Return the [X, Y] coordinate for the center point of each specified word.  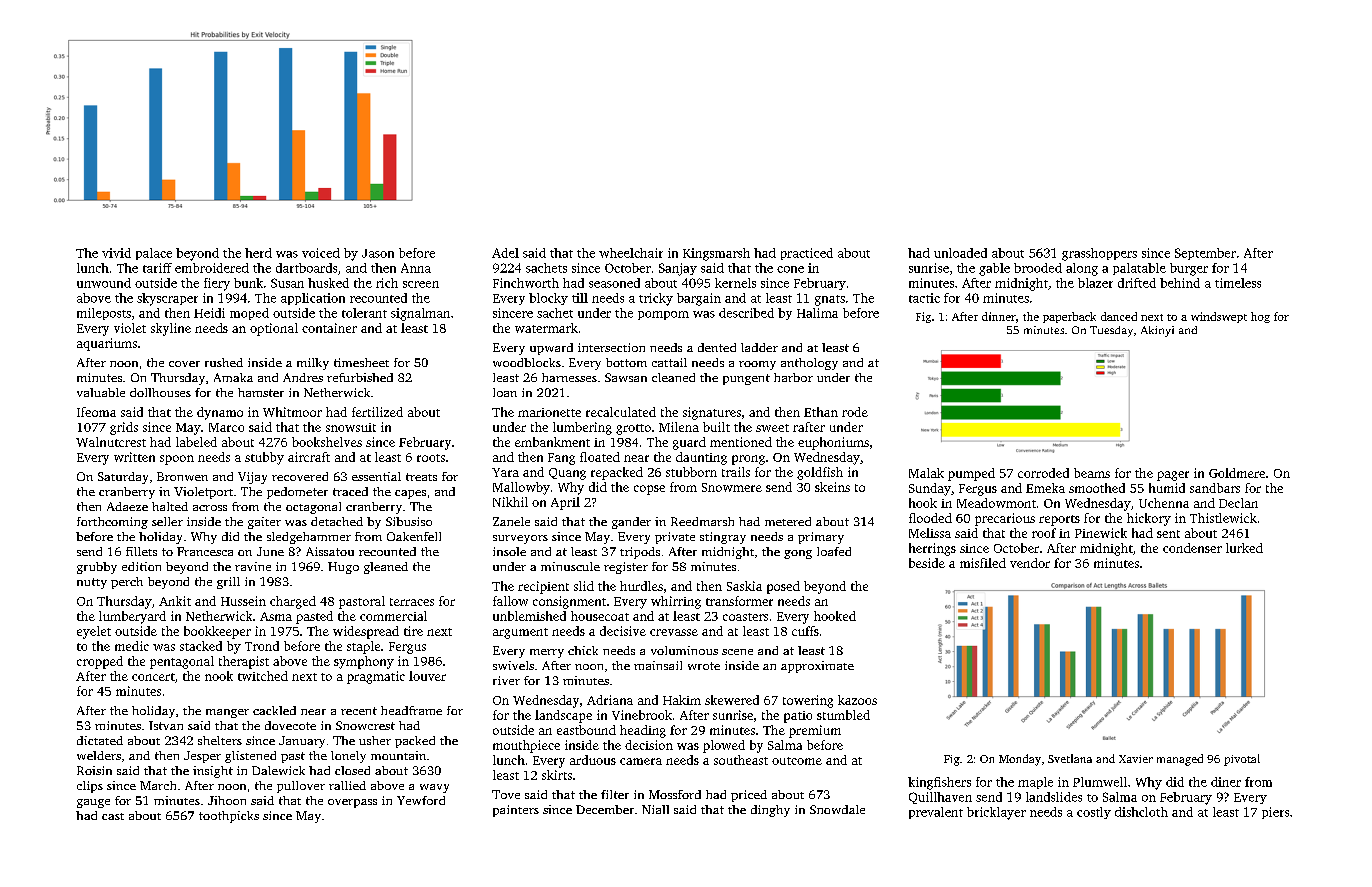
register [626, 568]
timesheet [361, 362]
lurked [1244, 548]
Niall [655, 809]
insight [213, 772]
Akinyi [1157, 331]
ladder [759, 347]
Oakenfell [414, 536]
